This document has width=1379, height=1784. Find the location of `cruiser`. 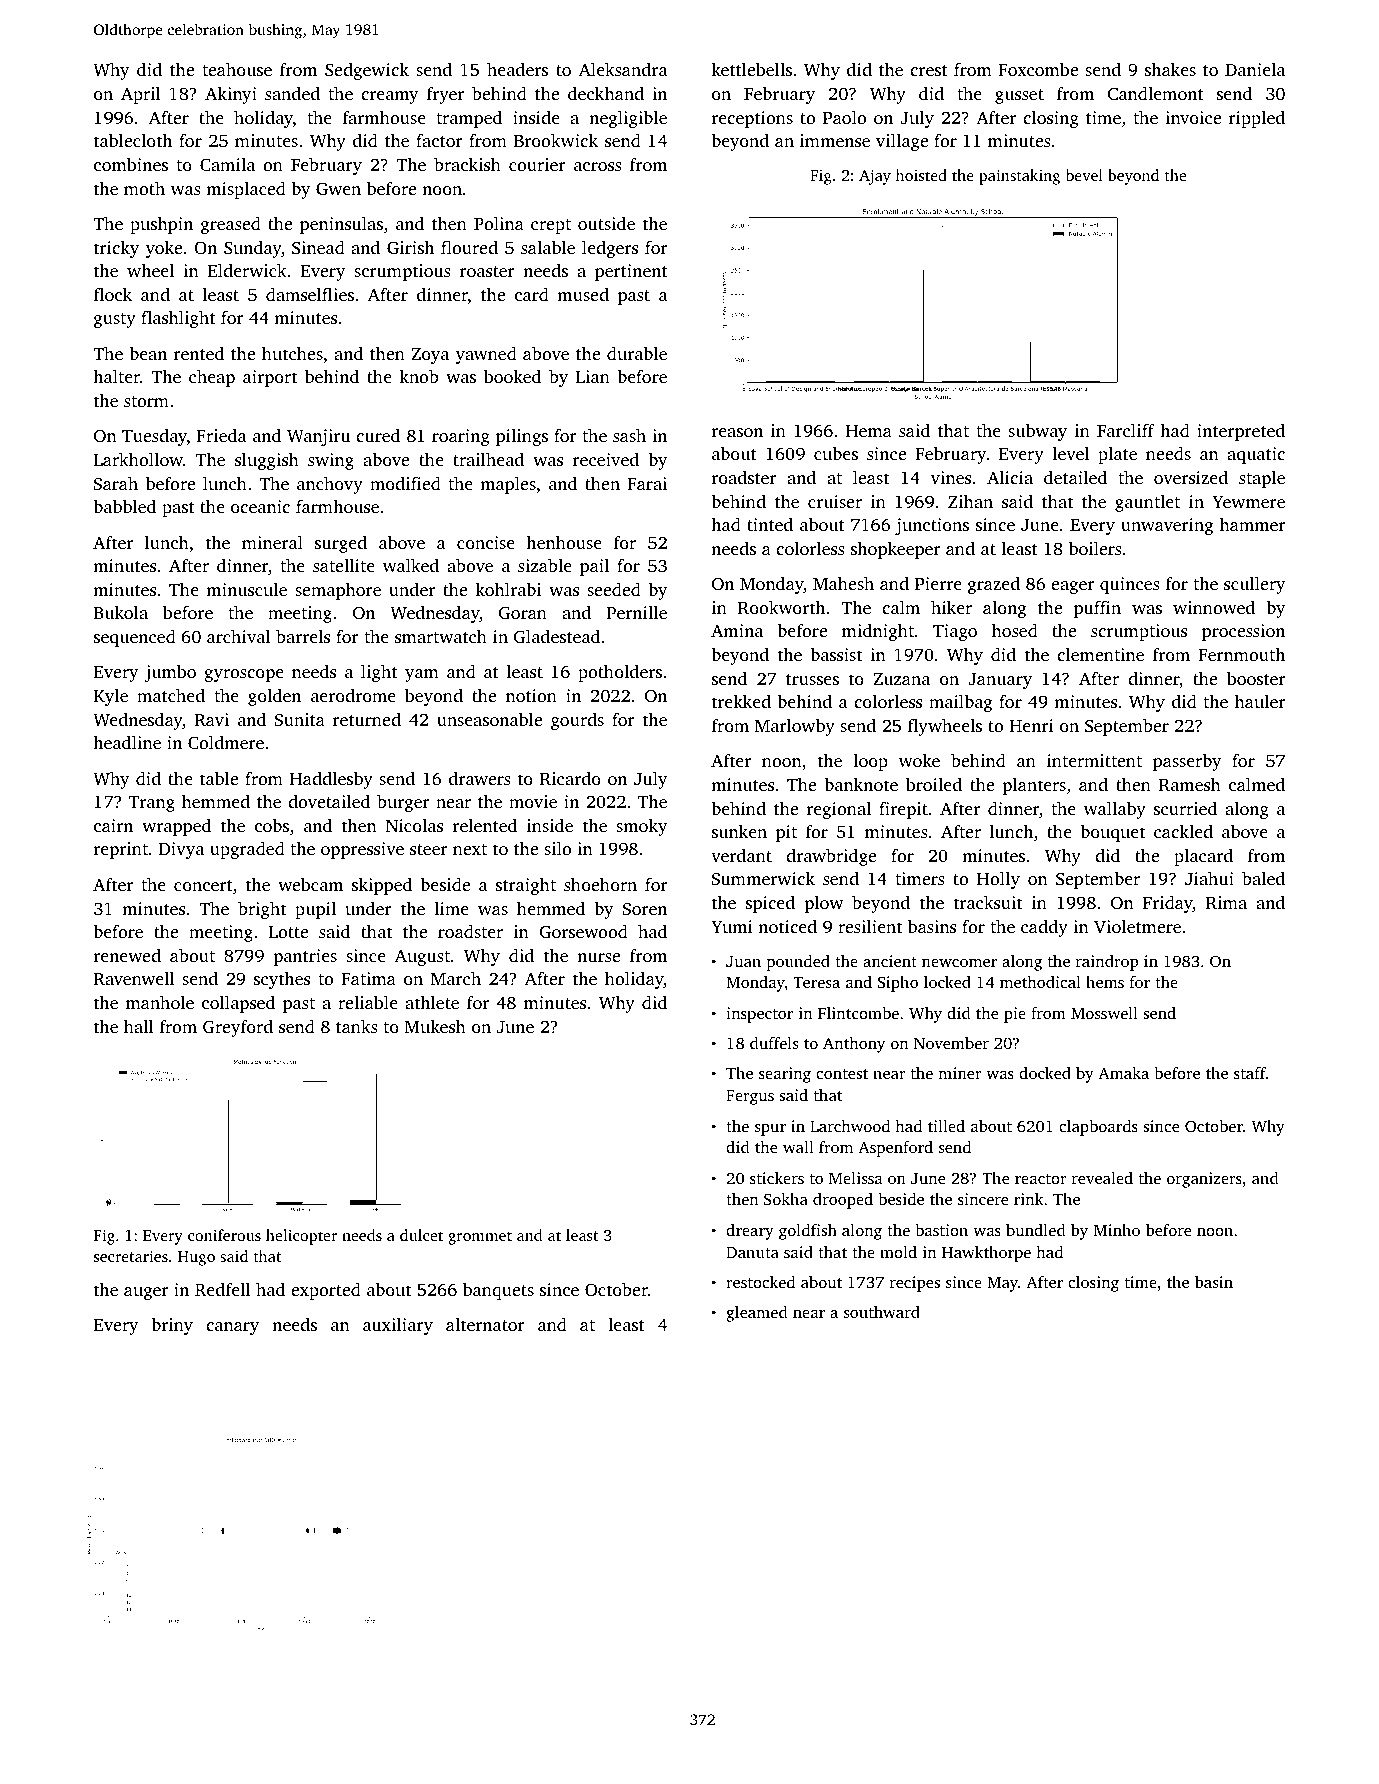

cruiser is located at coordinates (835, 501).
